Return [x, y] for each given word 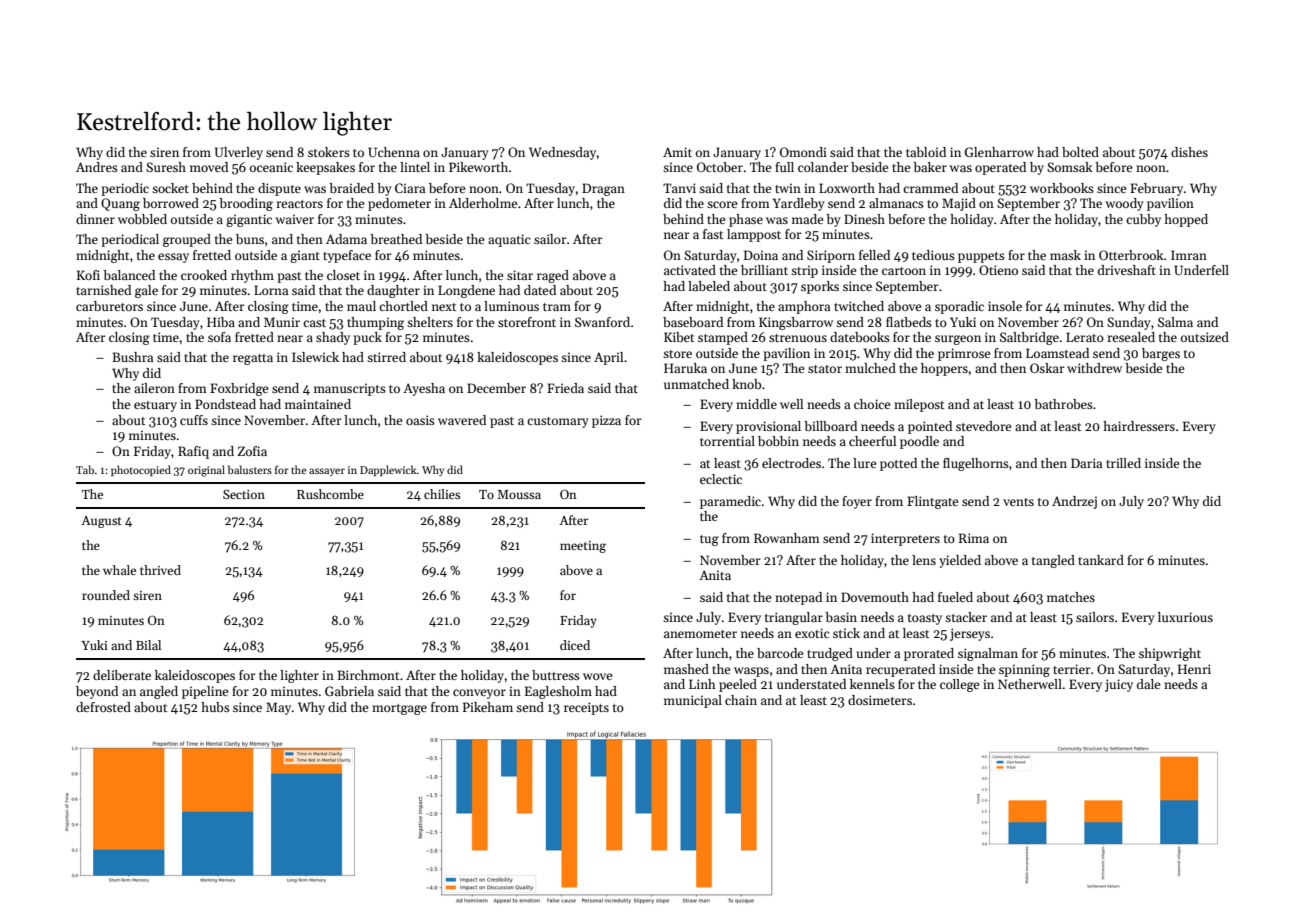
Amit [677, 152]
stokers [329, 152]
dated [540, 290]
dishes [1189, 152]
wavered [462, 420]
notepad [798, 598]
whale [119, 570]
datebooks [860, 337]
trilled [1123, 463]
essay [173, 258]
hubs [215, 707]
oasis [420, 420]
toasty [925, 619]
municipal [693, 701]
